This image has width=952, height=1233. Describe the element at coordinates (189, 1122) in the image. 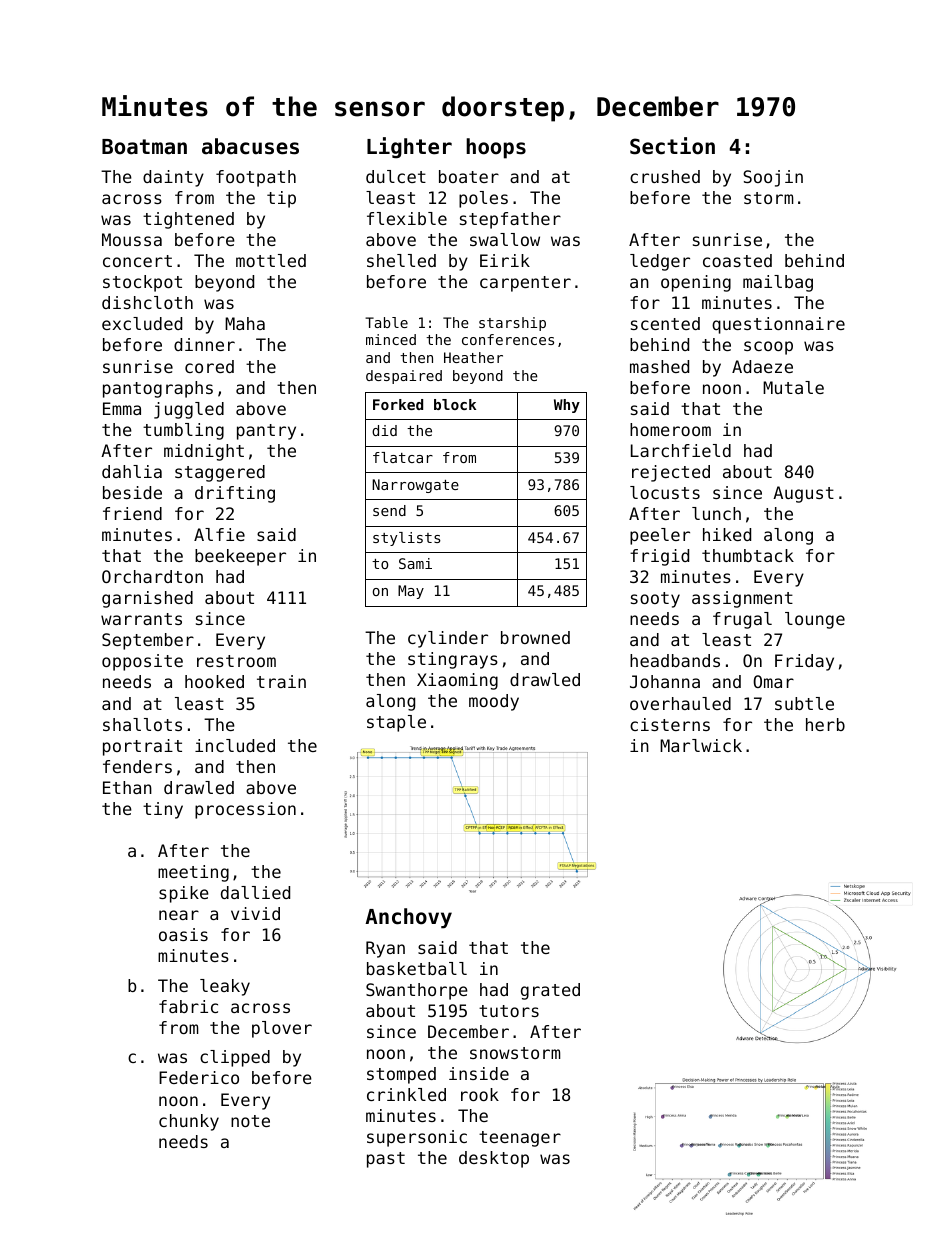

I see `chunky` at that location.
